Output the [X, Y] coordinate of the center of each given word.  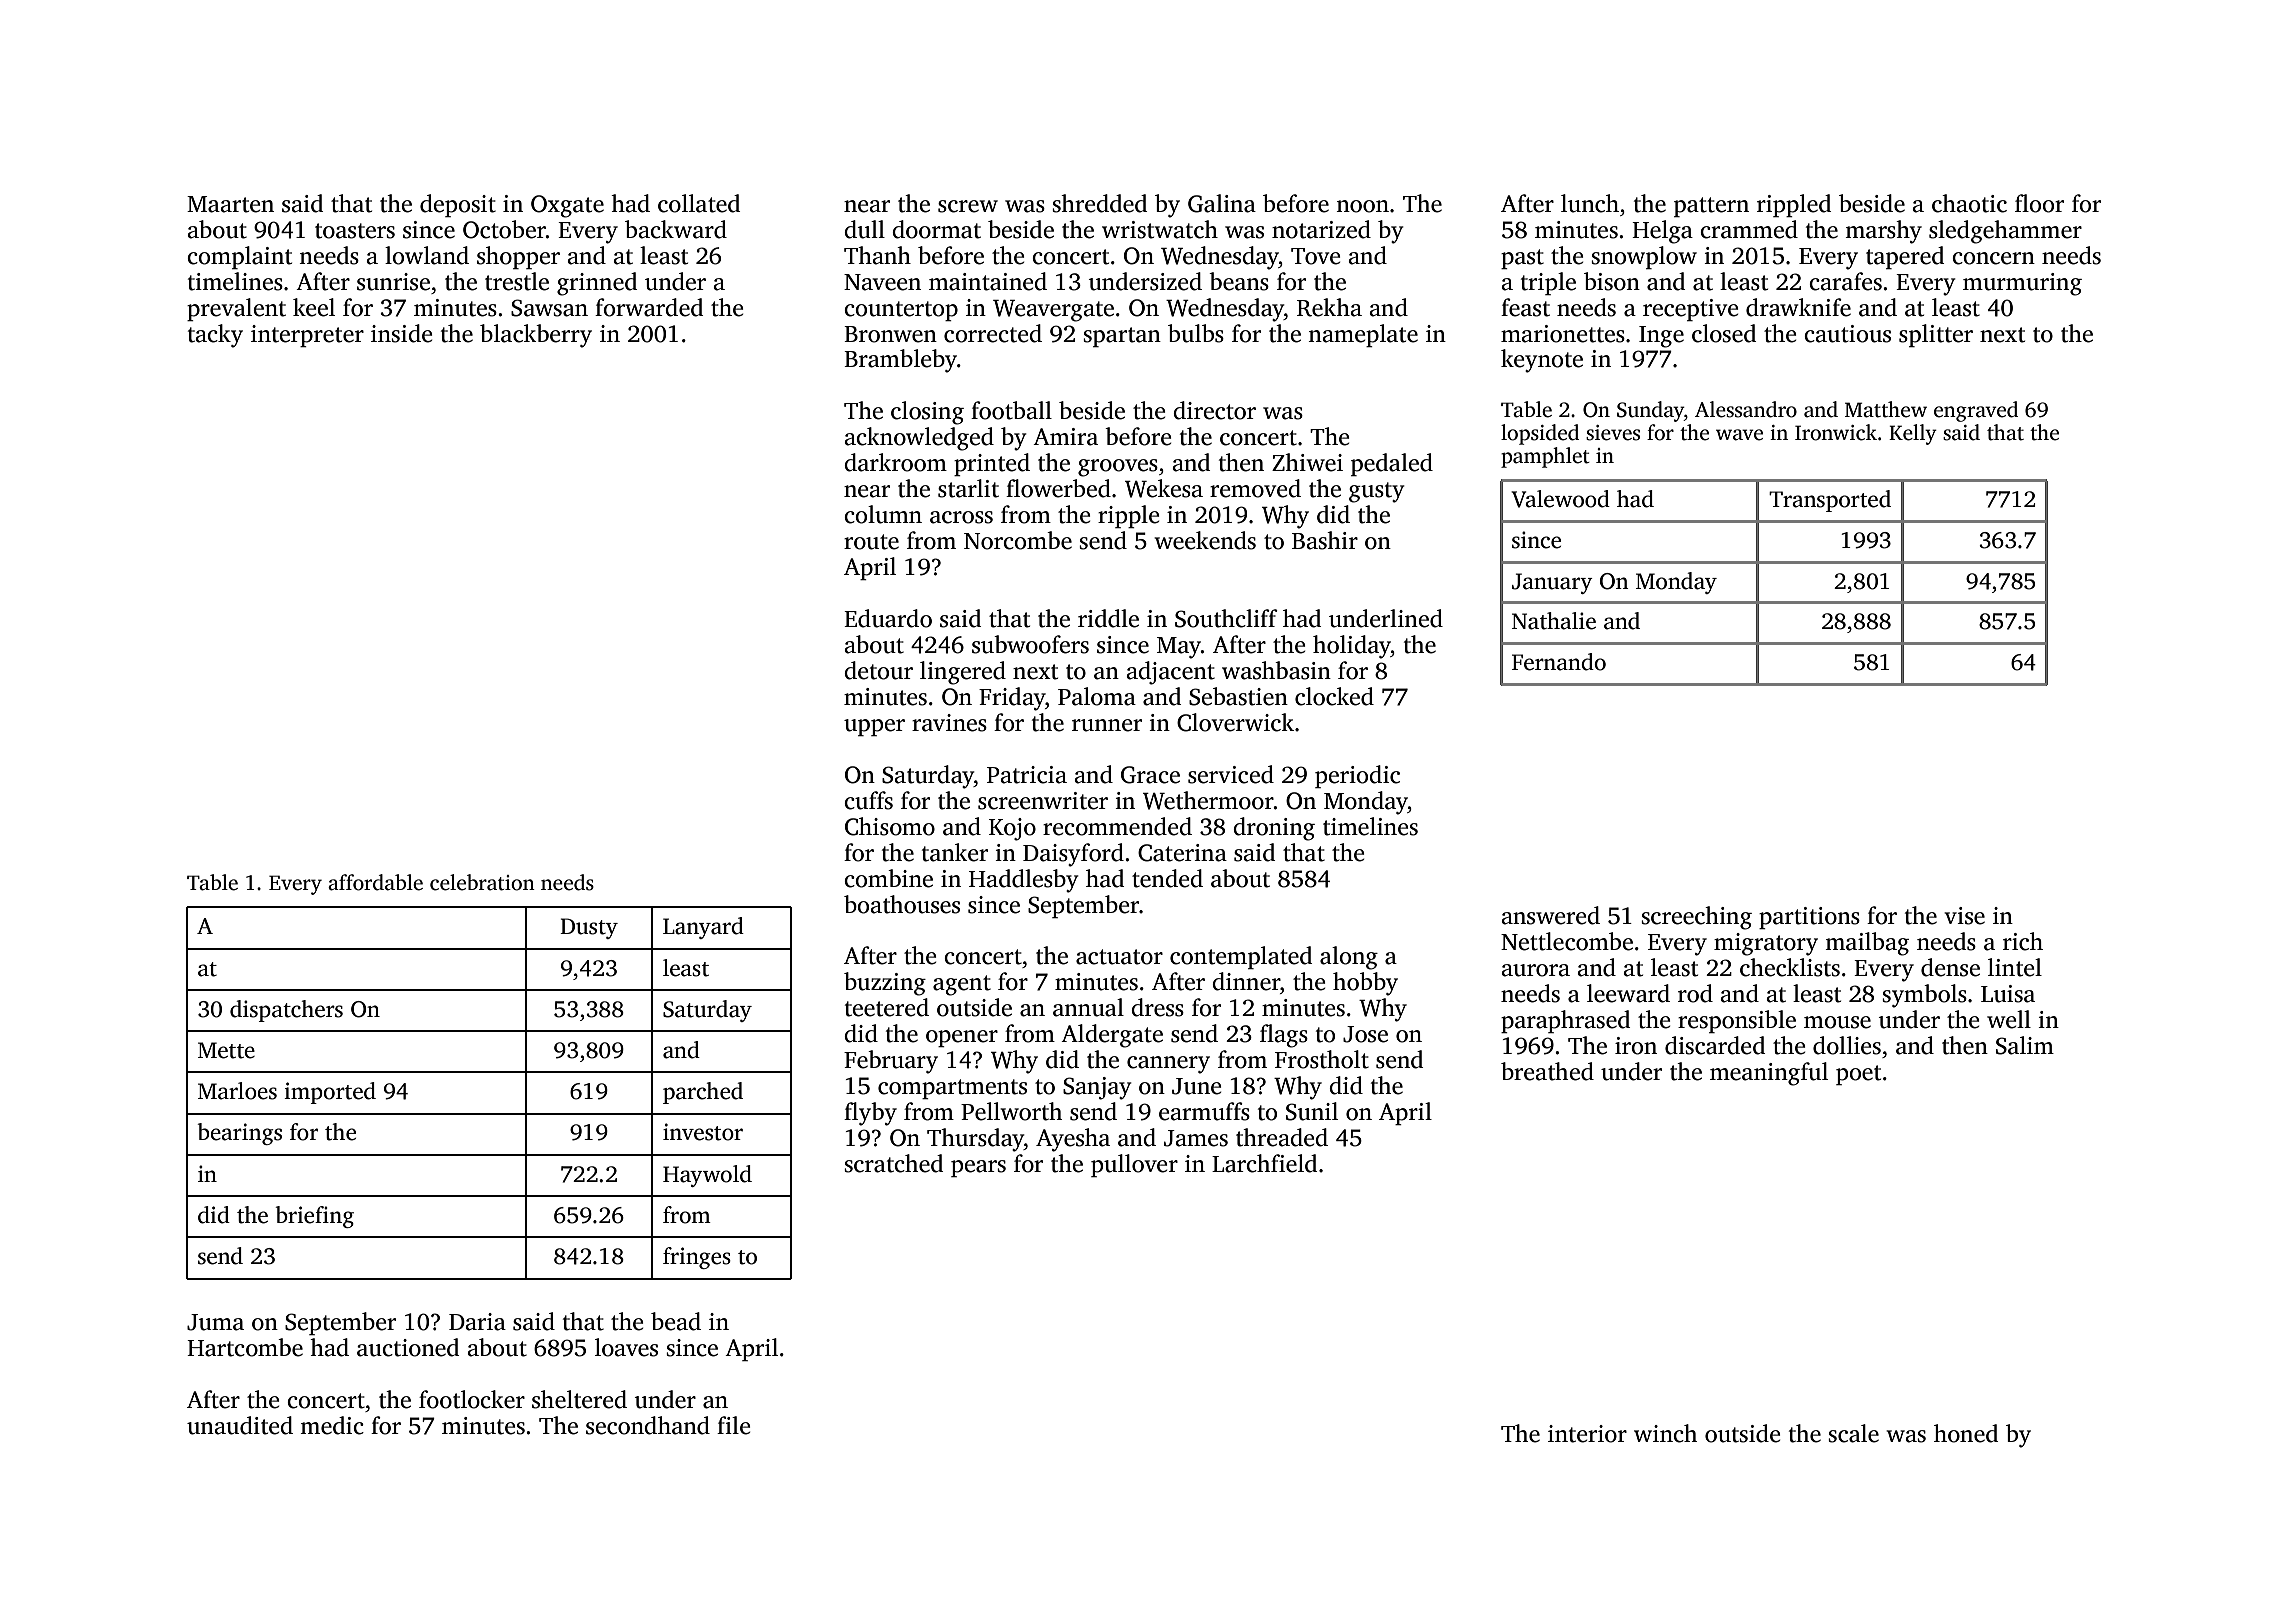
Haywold [707, 1176]
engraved [1976, 411]
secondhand [648, 1425]
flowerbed [1058, 488]
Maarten [230, 204]
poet [1858, 1075]
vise [1964, 916]
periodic [1357, 776]
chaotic [1969, 203]
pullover [1134, 1165]
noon [1362, 206]
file [734, 1425]
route [871, 542]
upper [874, 727]
